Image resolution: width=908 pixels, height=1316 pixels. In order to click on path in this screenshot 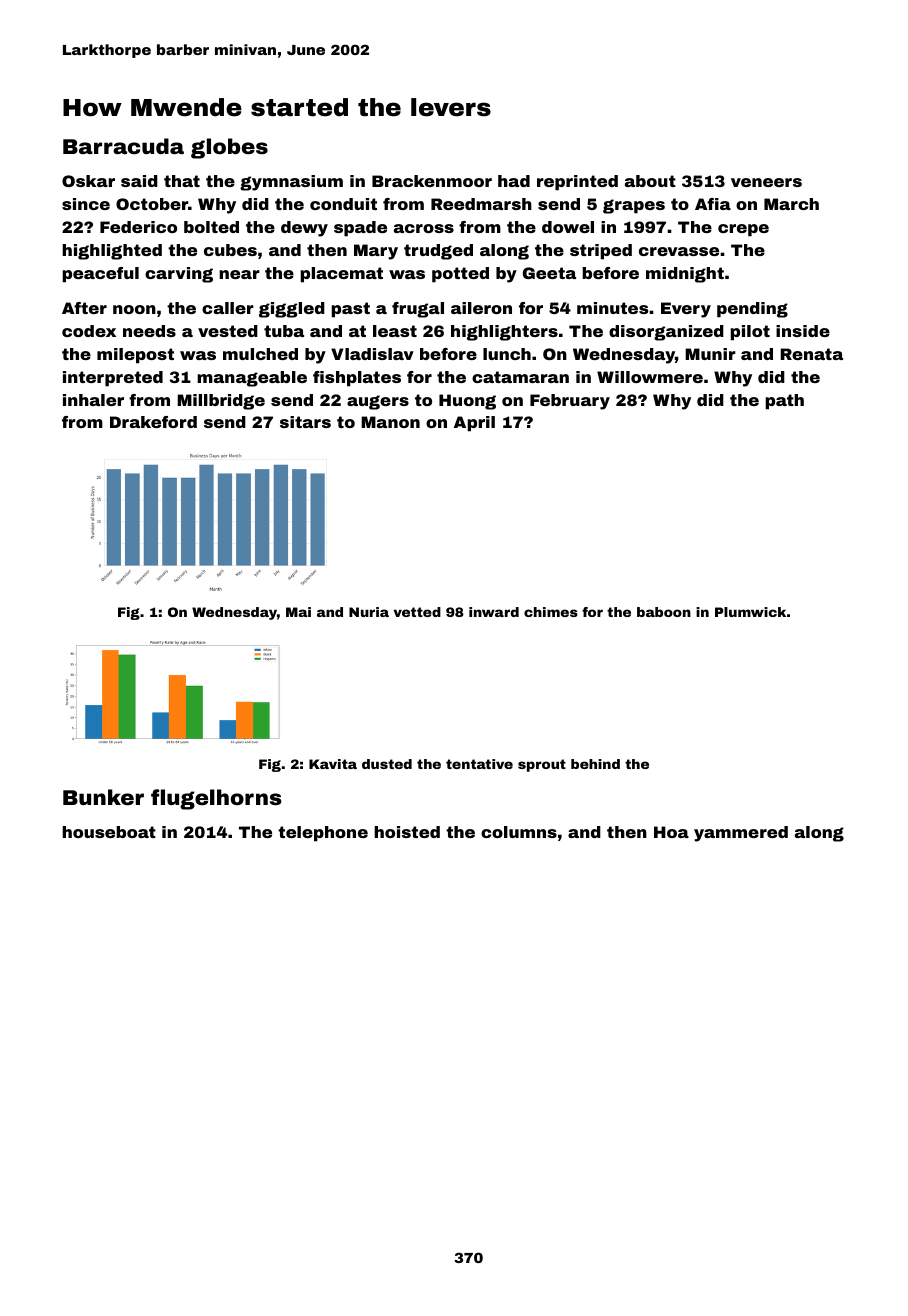, I will do `click(784, 402)`.
